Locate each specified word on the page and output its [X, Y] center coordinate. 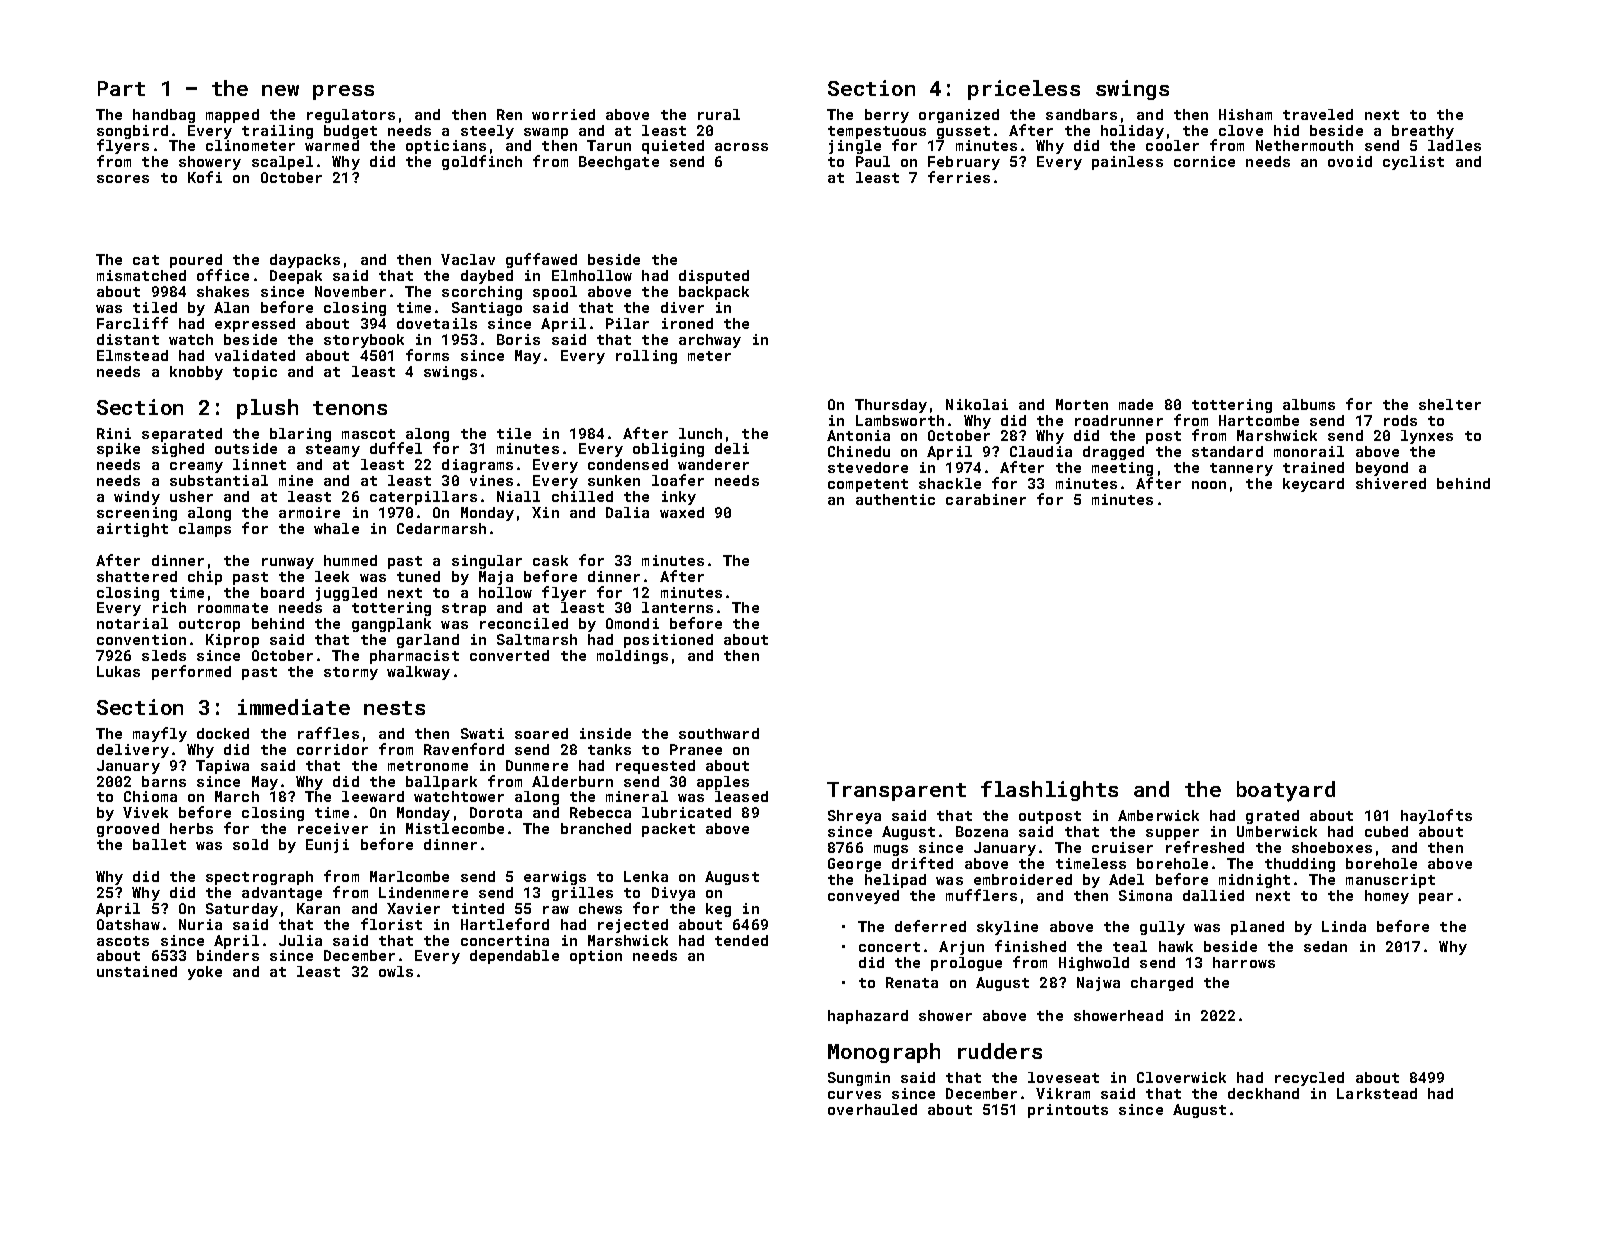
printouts [1068, 1111]
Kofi [205, 177]
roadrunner [1119, 420]
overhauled [872, 1109]
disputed [714, 277]
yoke [205, 973]
